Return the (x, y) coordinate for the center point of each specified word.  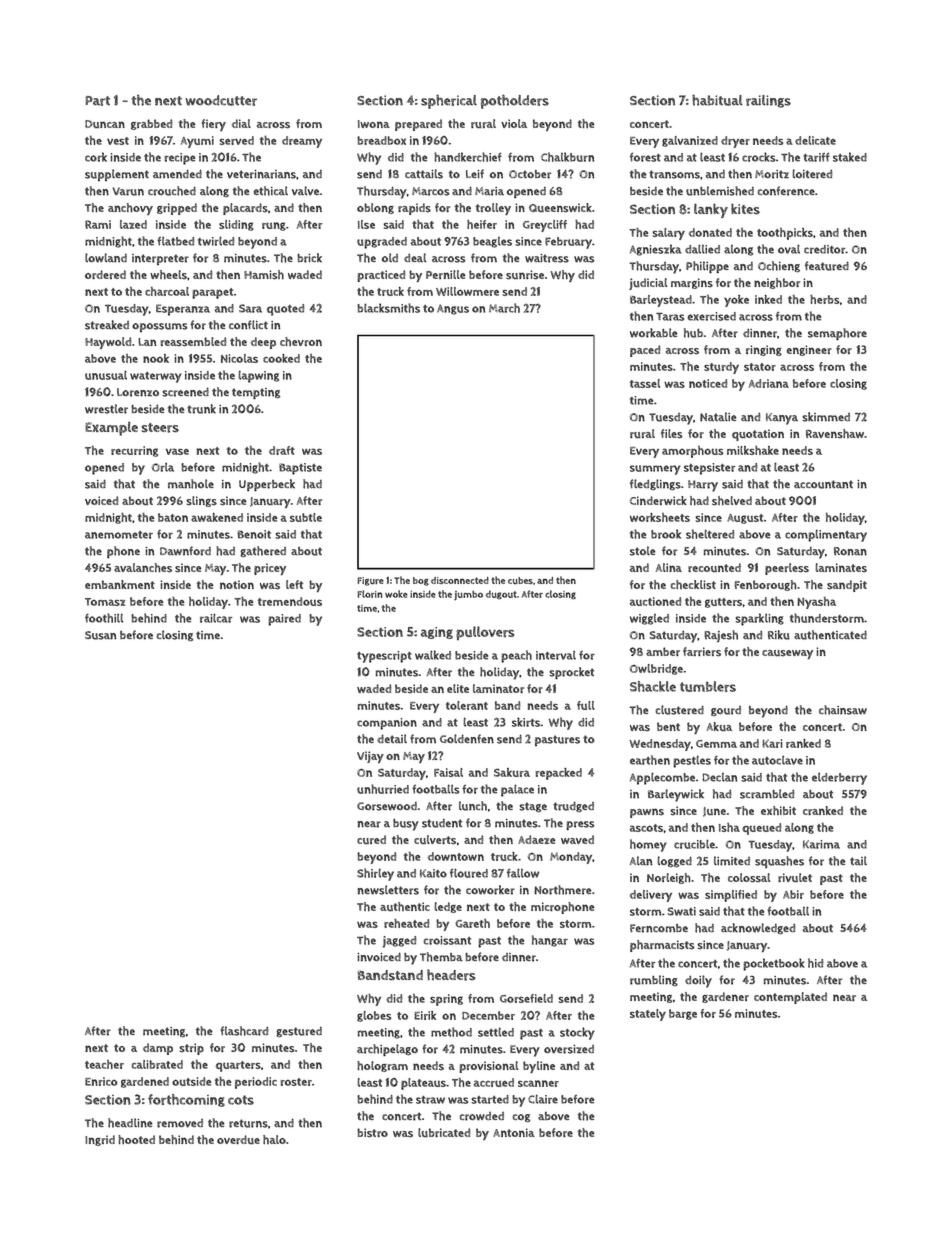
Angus (453, 309)
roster (296, 1082)
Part (98, 101)
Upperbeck (267, 485)
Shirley (375, 874)
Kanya (782, 419)
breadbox (381, 140)
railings (768, 101)
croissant (447, 940)
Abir (793, 894)
